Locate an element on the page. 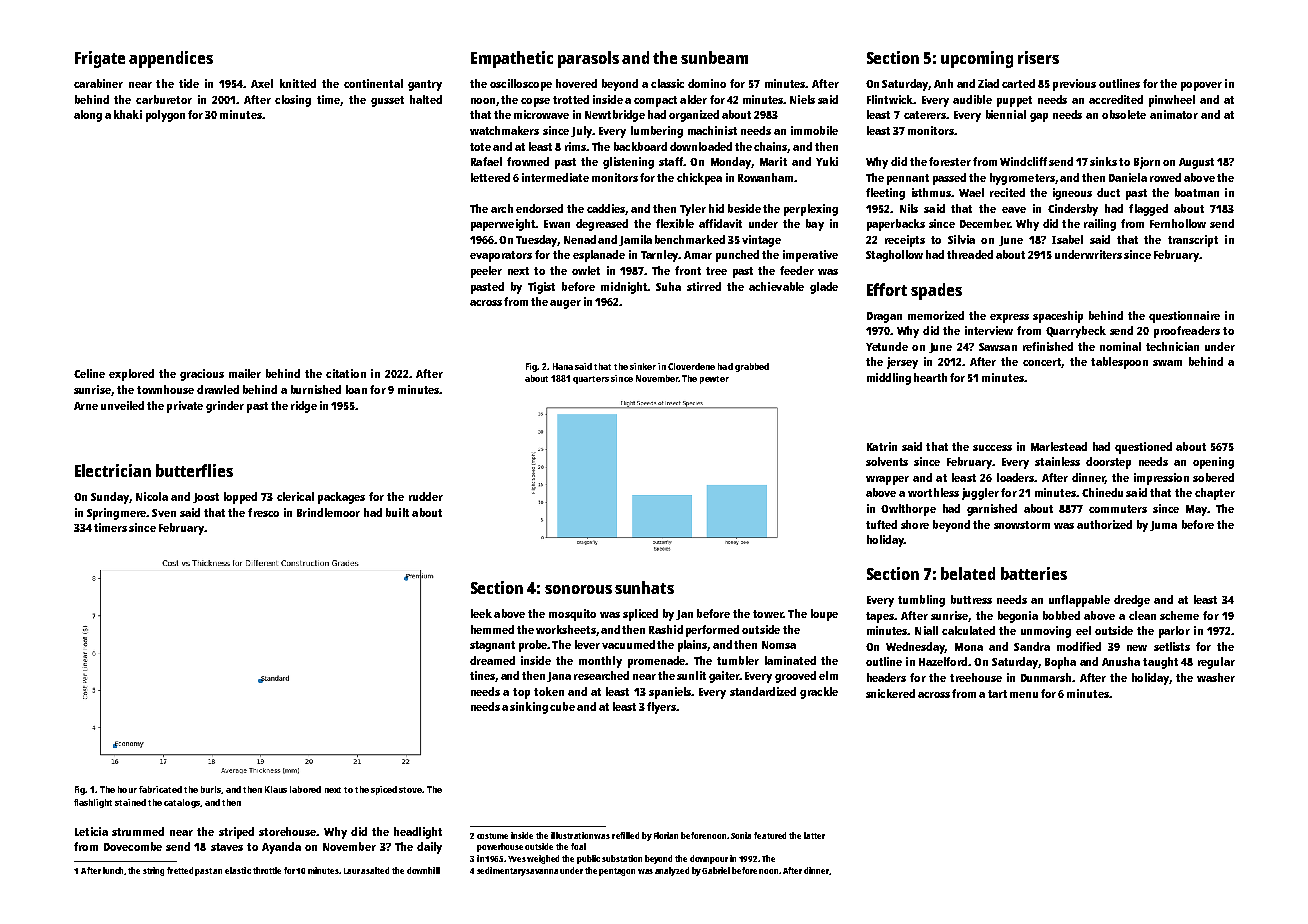 The image size is (1308, 924). Jana is located at coordinates (559, 677).
